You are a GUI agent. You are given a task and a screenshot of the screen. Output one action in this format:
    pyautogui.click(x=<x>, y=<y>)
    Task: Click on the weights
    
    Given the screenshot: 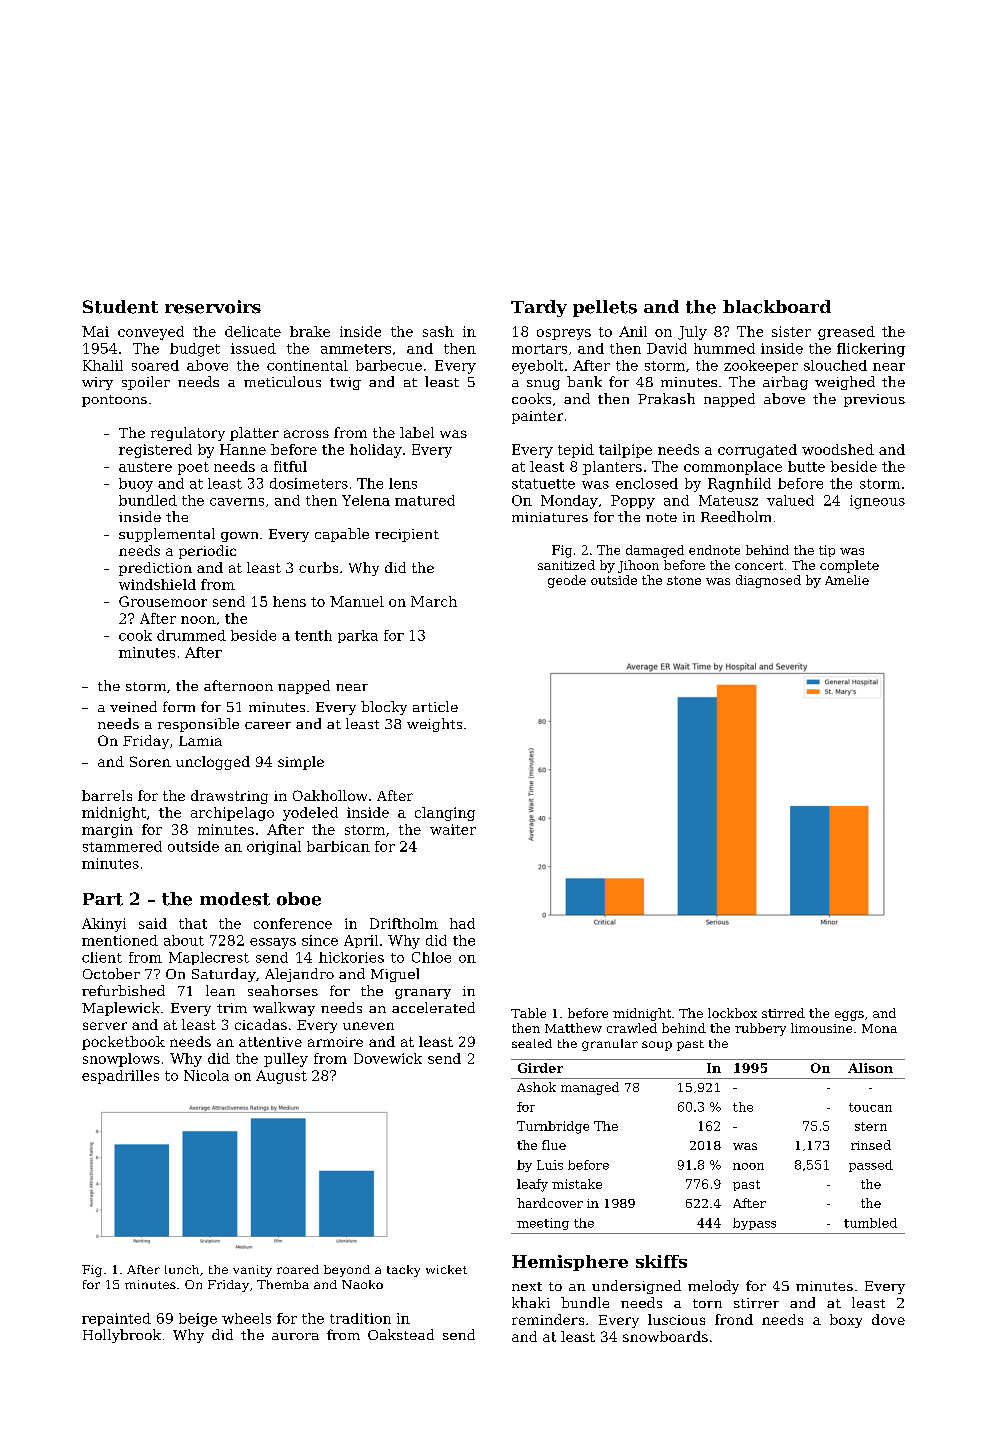 What is the action you would take?
    pyautogui.click(x=434, y=725)
